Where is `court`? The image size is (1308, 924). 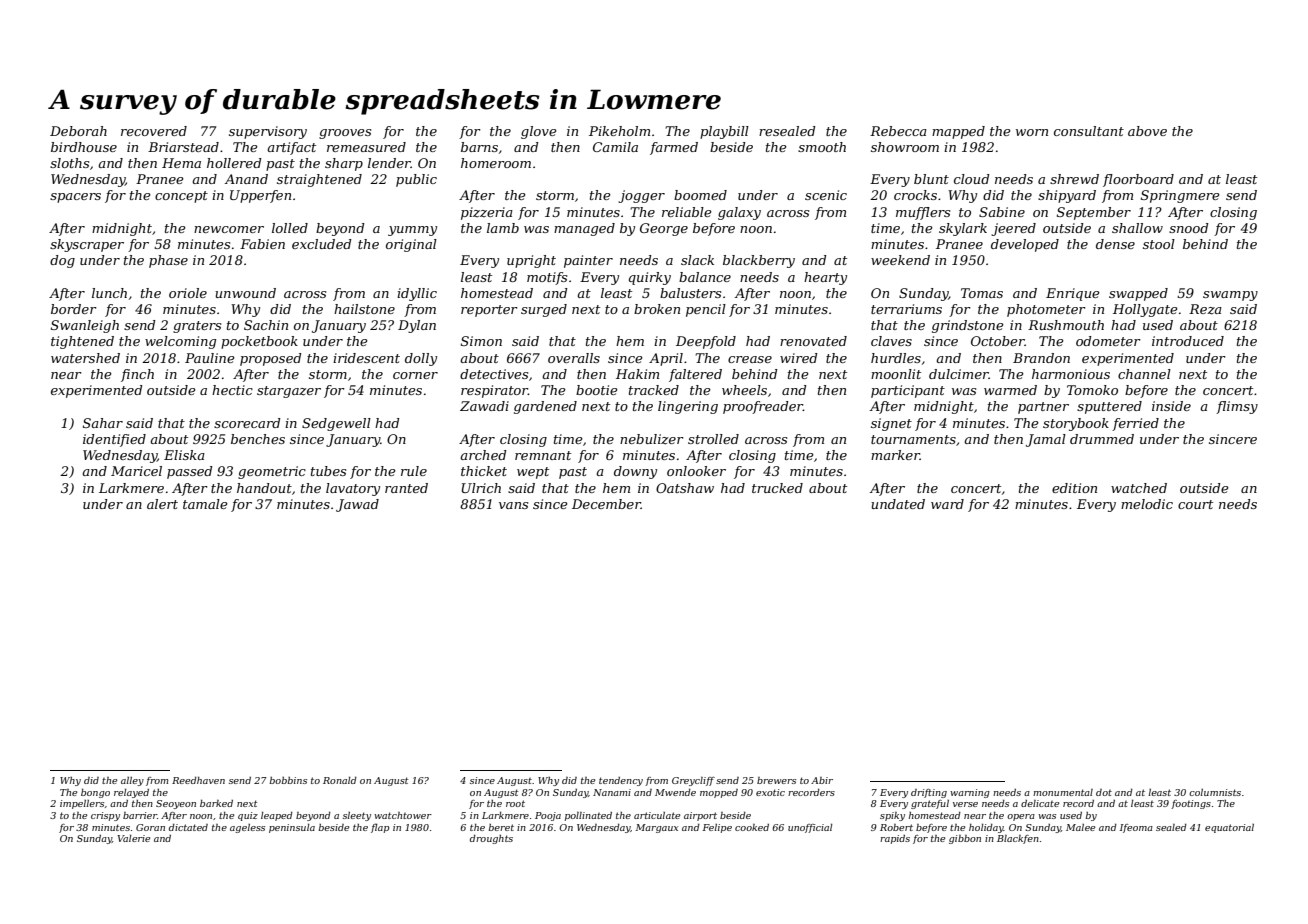 court is located at coordinates (1195, 504).
